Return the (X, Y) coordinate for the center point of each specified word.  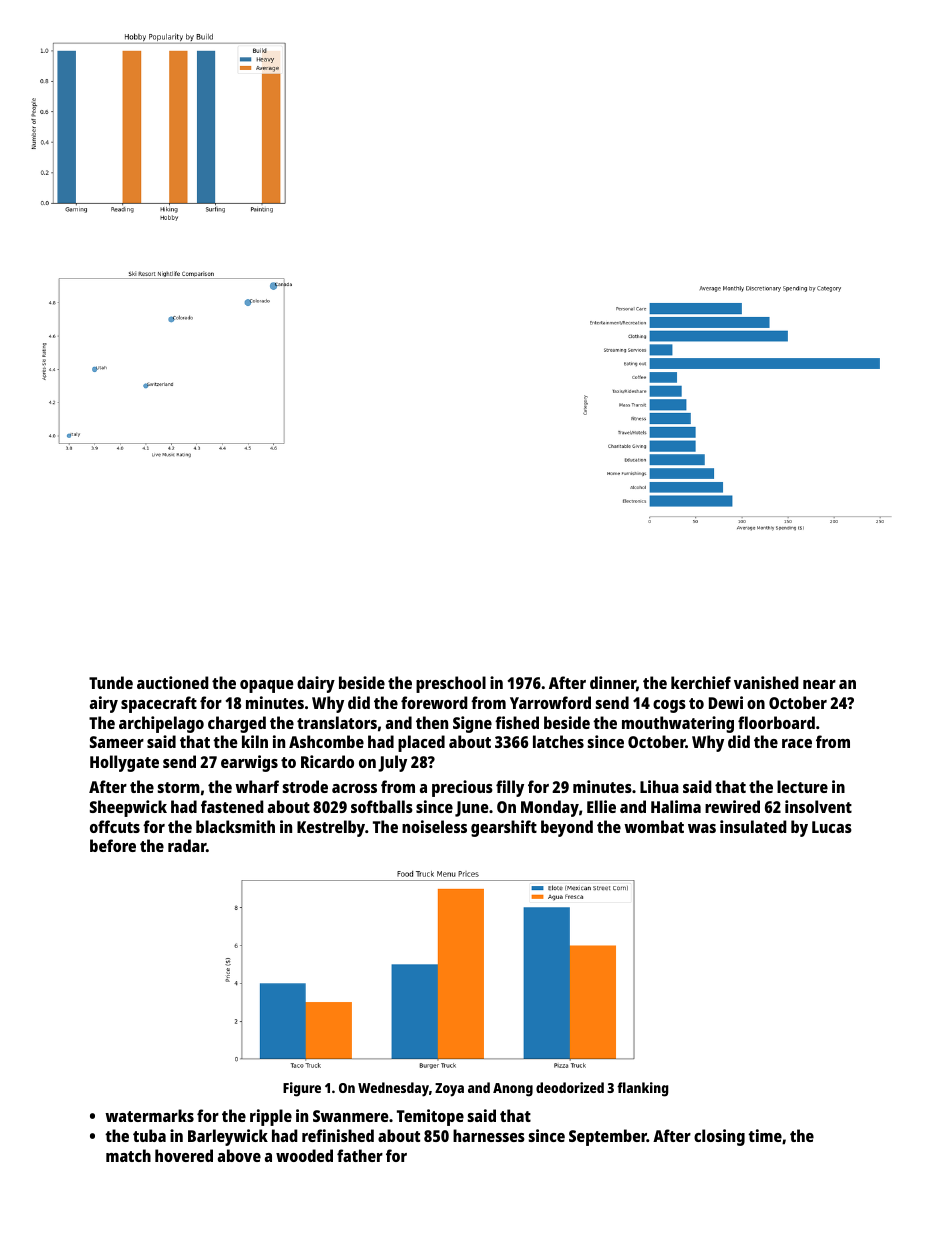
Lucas (832, 827)
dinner (613, 682)
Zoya (449, 1090)
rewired (732, 806)
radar (187, 845)
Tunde (111, 682)
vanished (766, 682)
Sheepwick (128, 808)
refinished (338, 1135)
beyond (567, 828)
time (765, 1135)
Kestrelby (331, 828)
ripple (271, 1117)
